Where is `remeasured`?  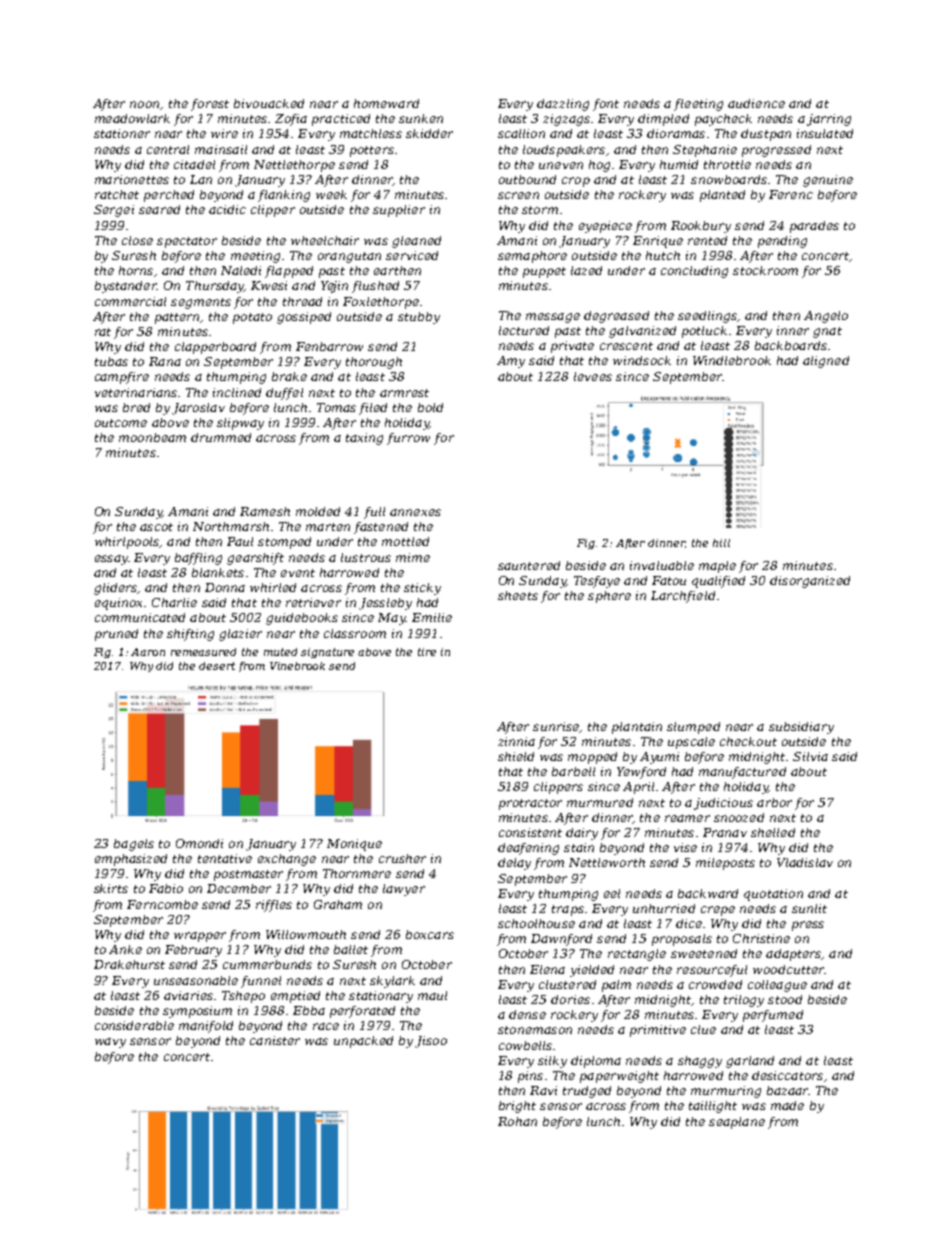
remeasured is located at coordinates (203, 652).
